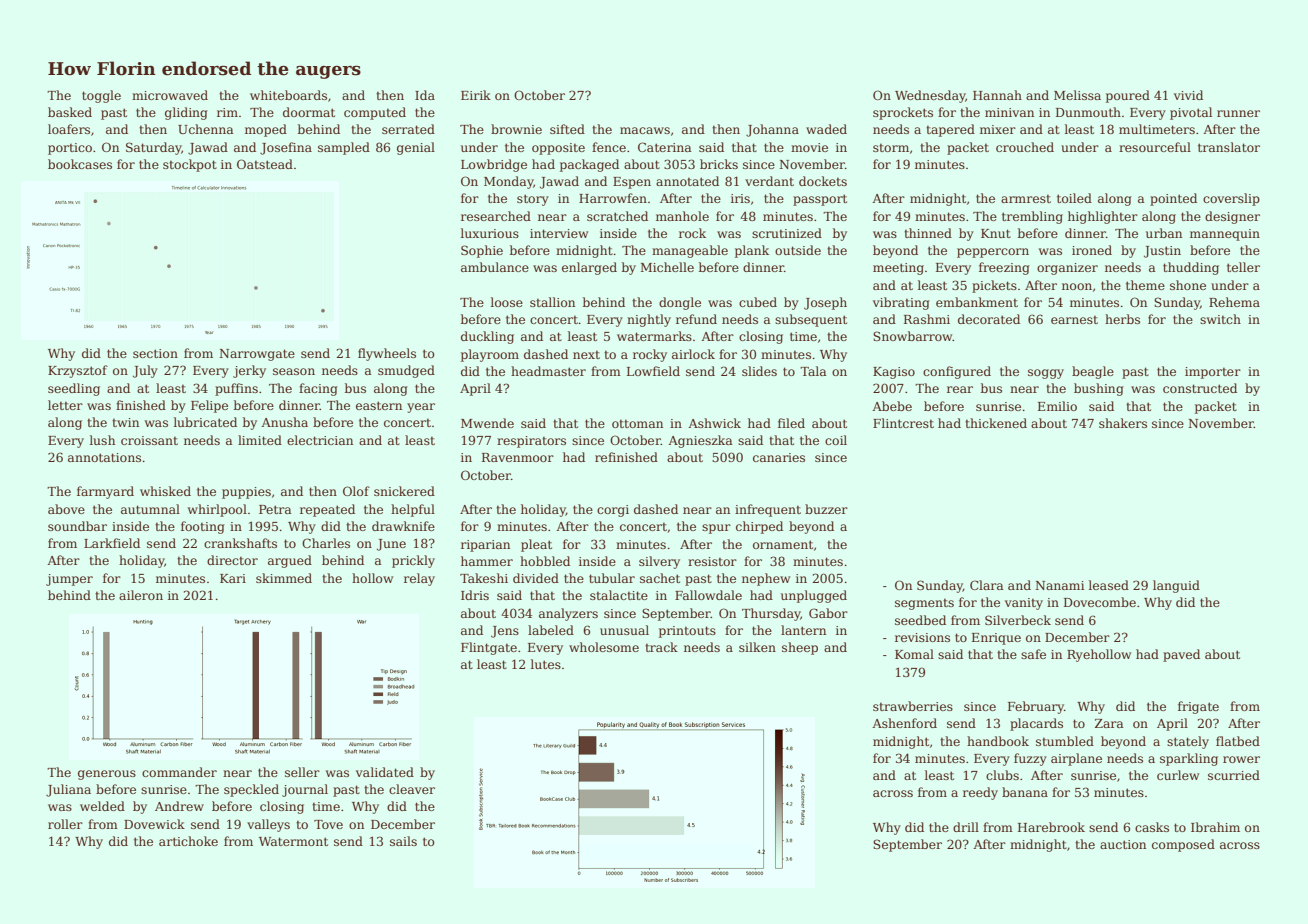 The height and width of the screenshot is (924, 1308). Describe the element at coordinates (1046, 374) in the screenshot. I see `soggy` at that location.
